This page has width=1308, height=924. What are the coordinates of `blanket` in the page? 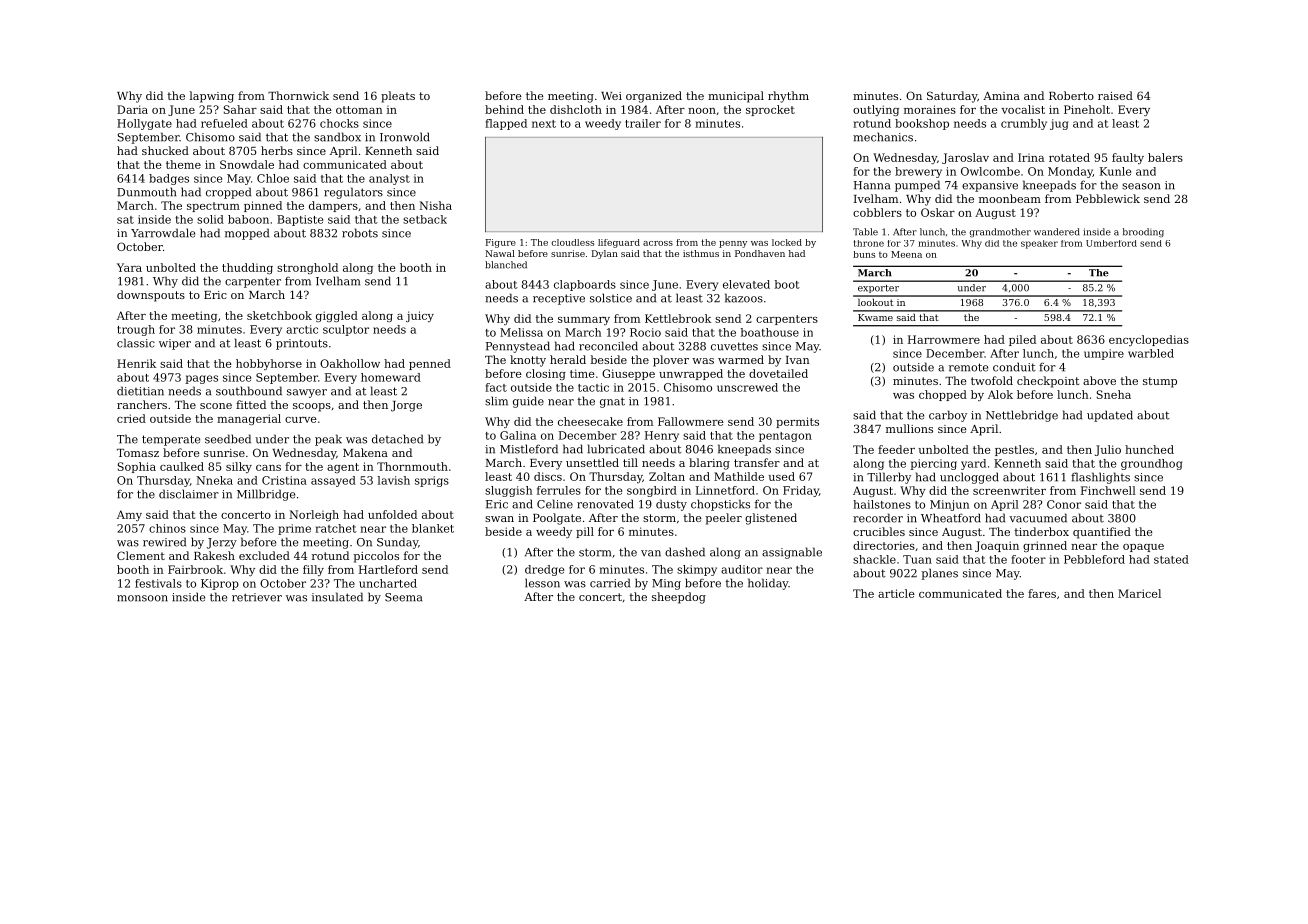 It's located at (433, 528).
